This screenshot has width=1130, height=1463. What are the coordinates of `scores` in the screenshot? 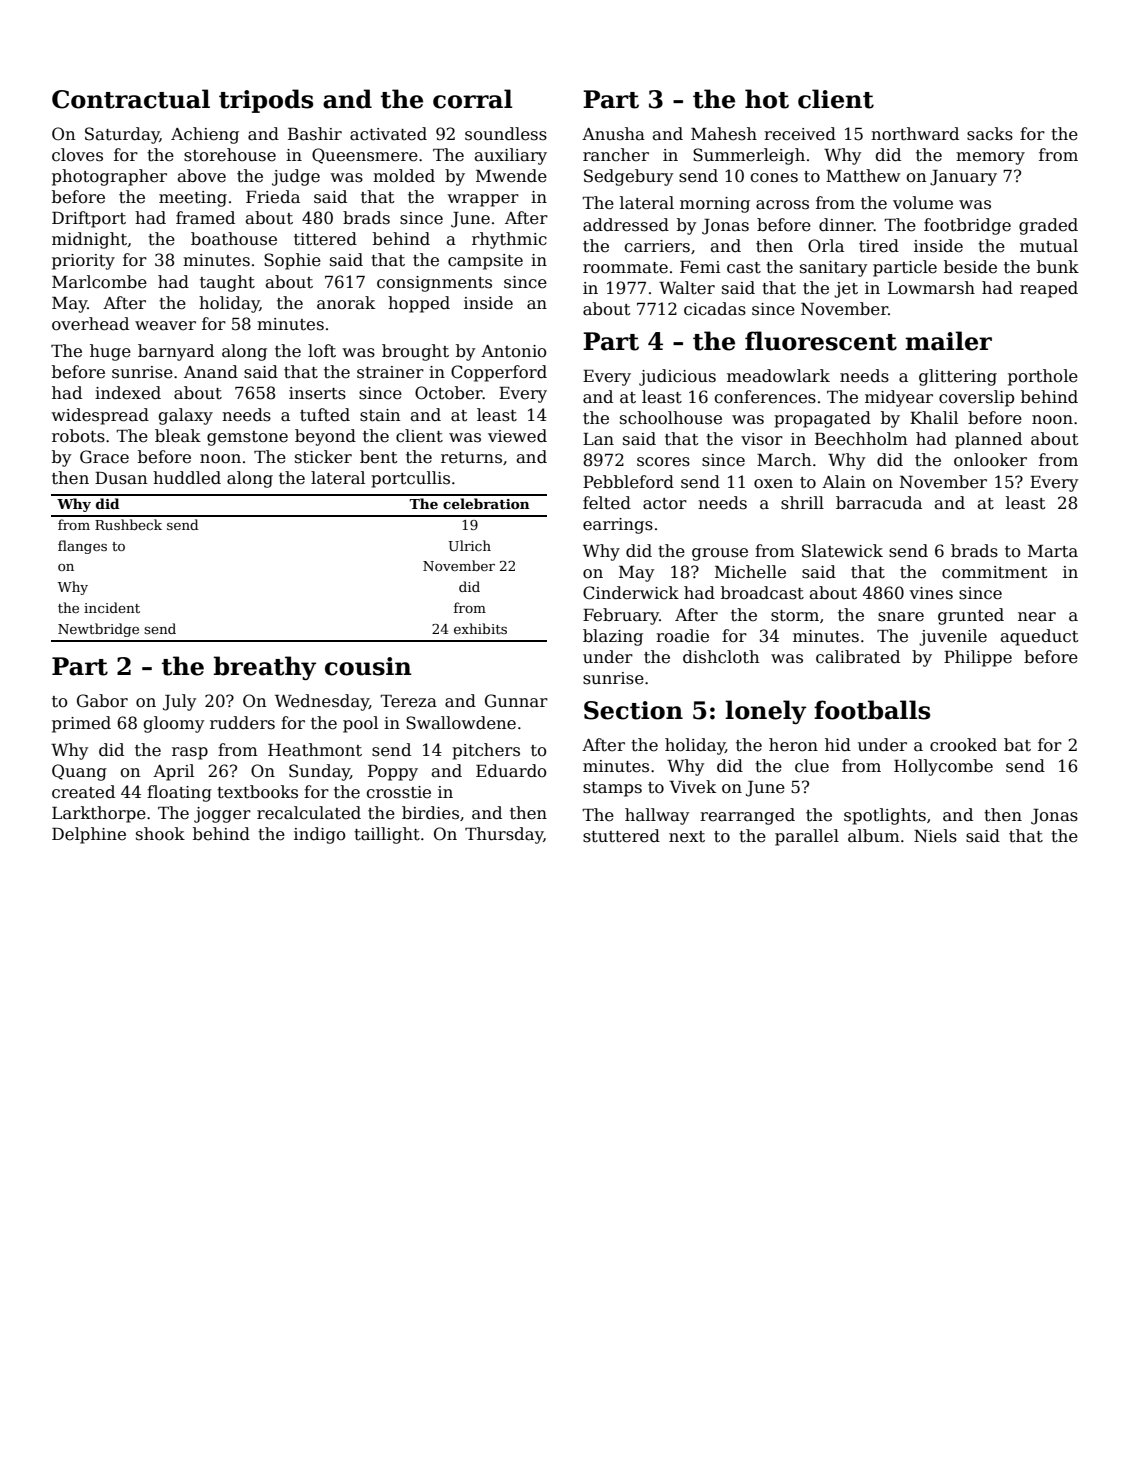 It's located at (663, 462).
